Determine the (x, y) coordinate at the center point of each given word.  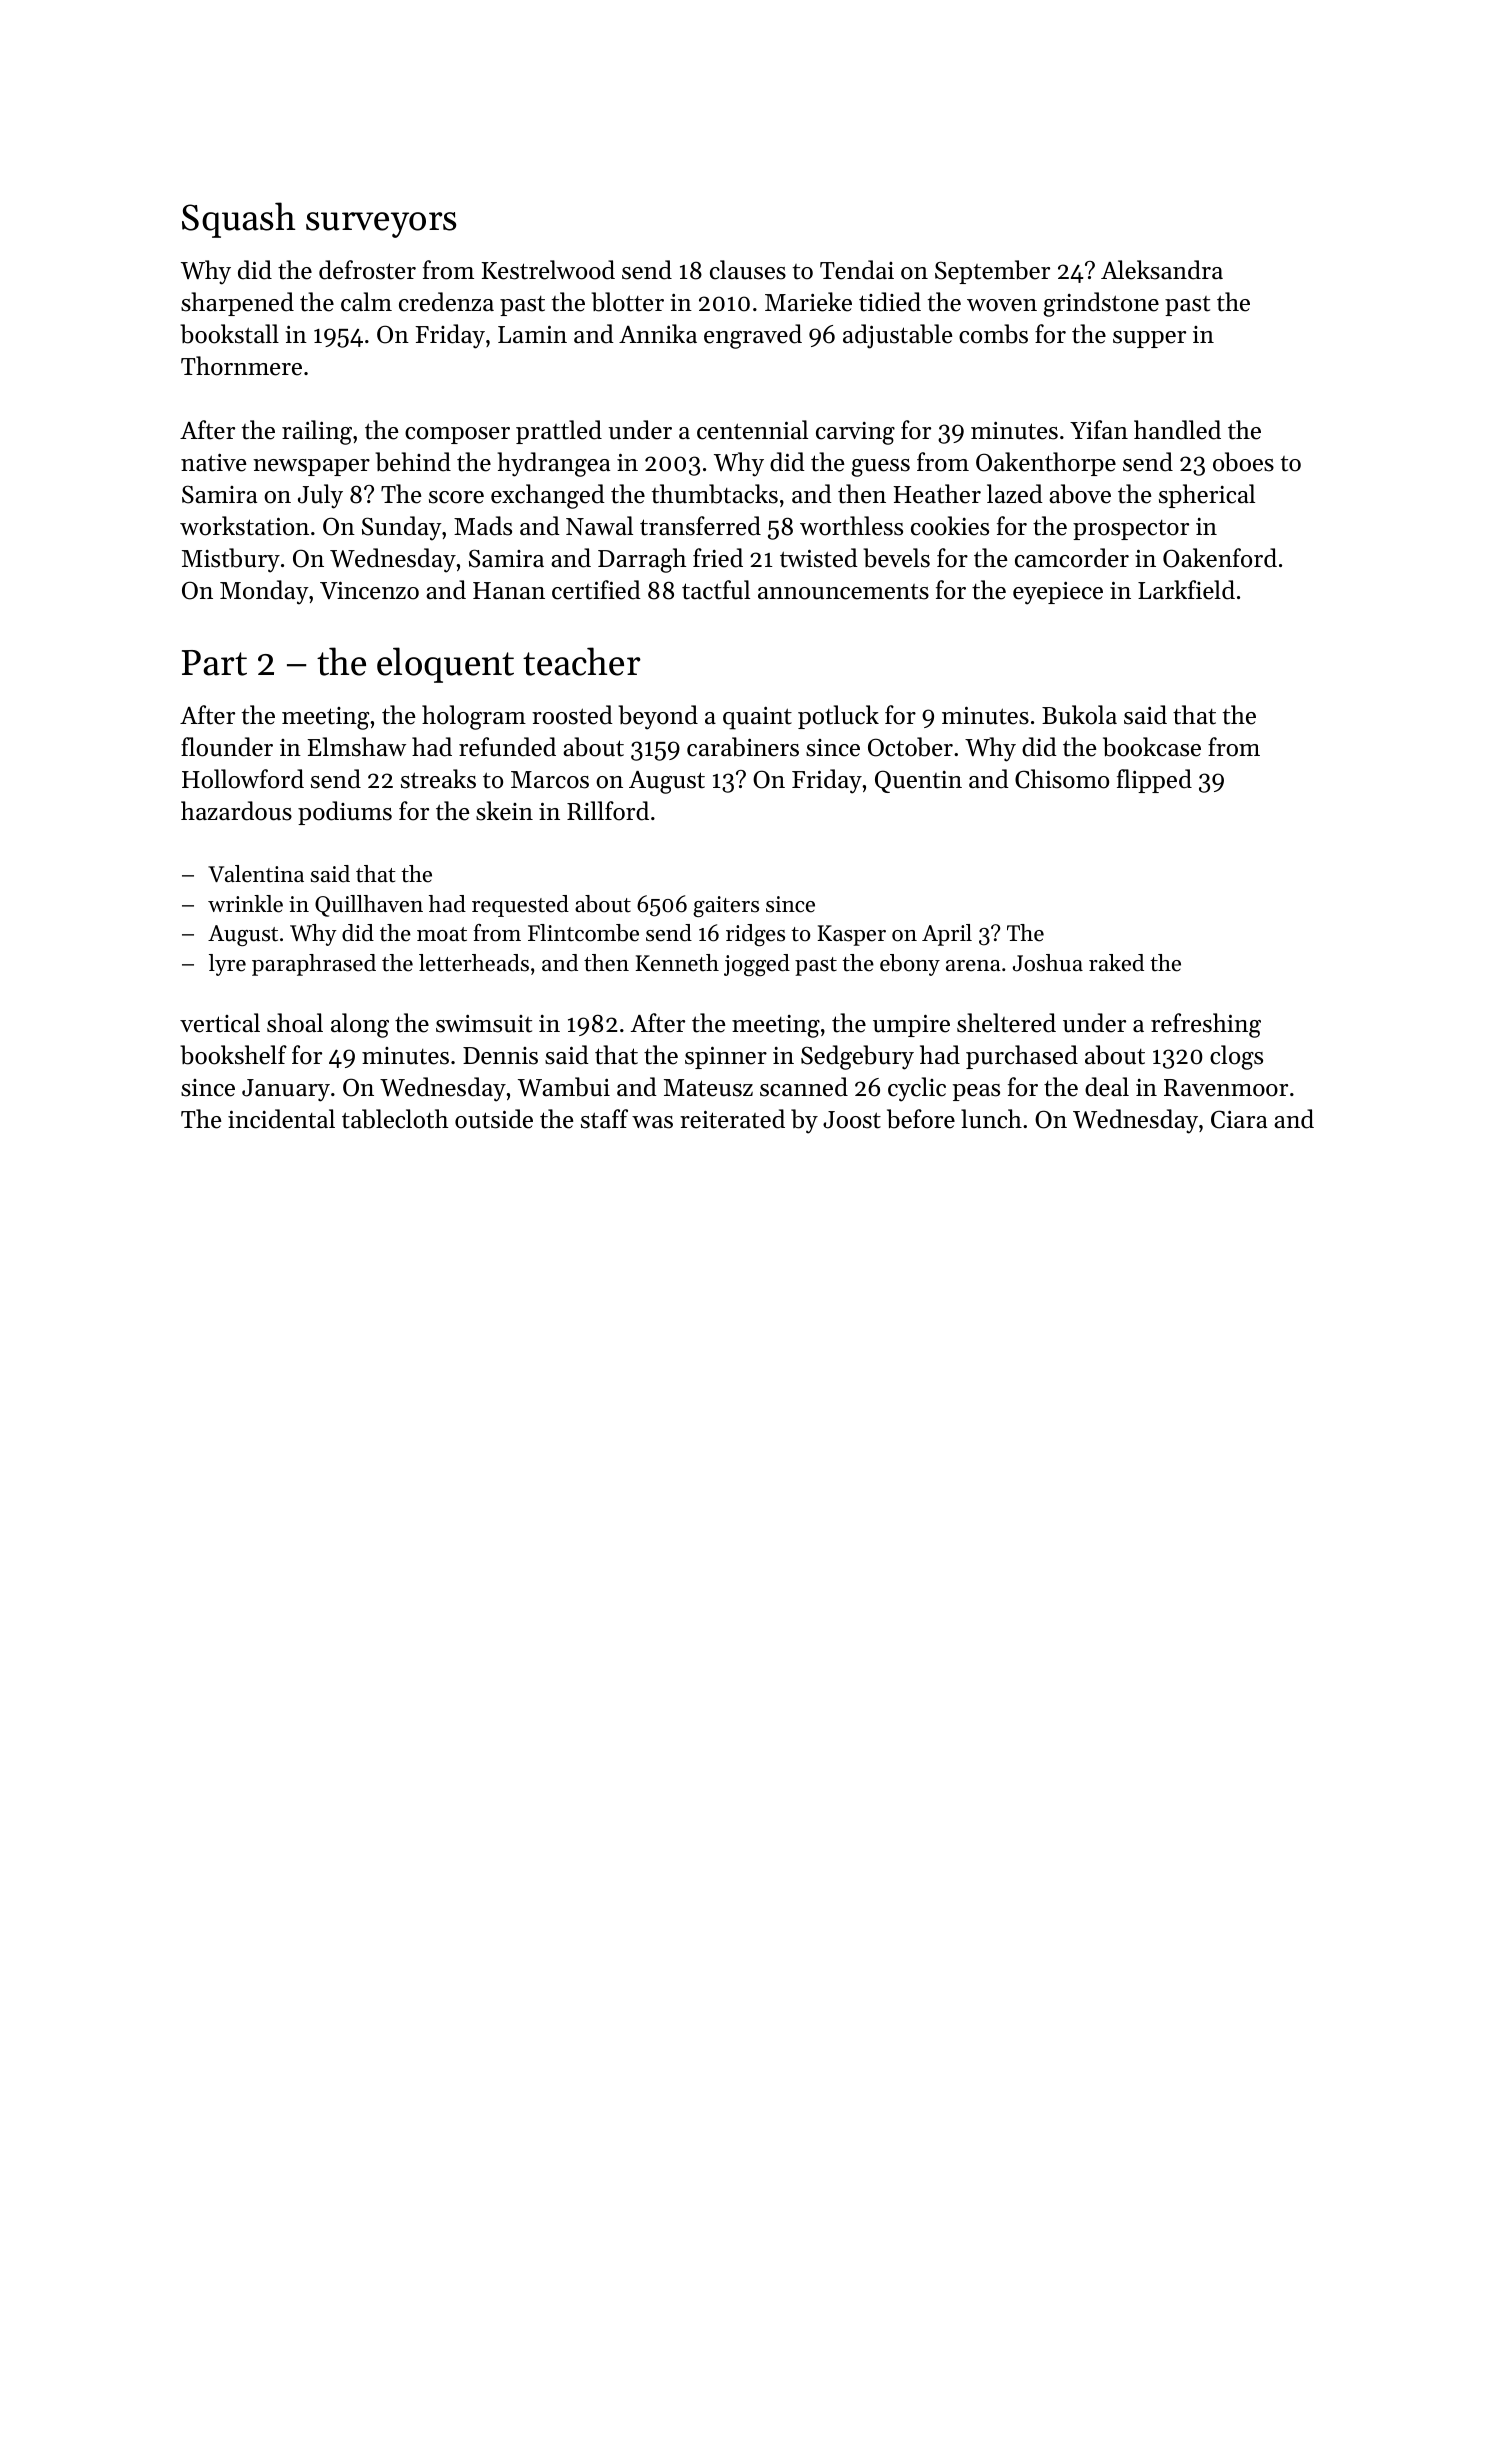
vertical (220, 1023)
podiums (345, 813)
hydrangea (553, 464)
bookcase (1152, 747)
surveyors (381, 225)
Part (214, 663)
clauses (748, 270)
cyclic (917, 1089)
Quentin (918, 781)
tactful (716, 590)
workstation (244, 526)
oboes (1243, 462)
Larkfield (1186, 590)
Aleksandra (1162, 270)
